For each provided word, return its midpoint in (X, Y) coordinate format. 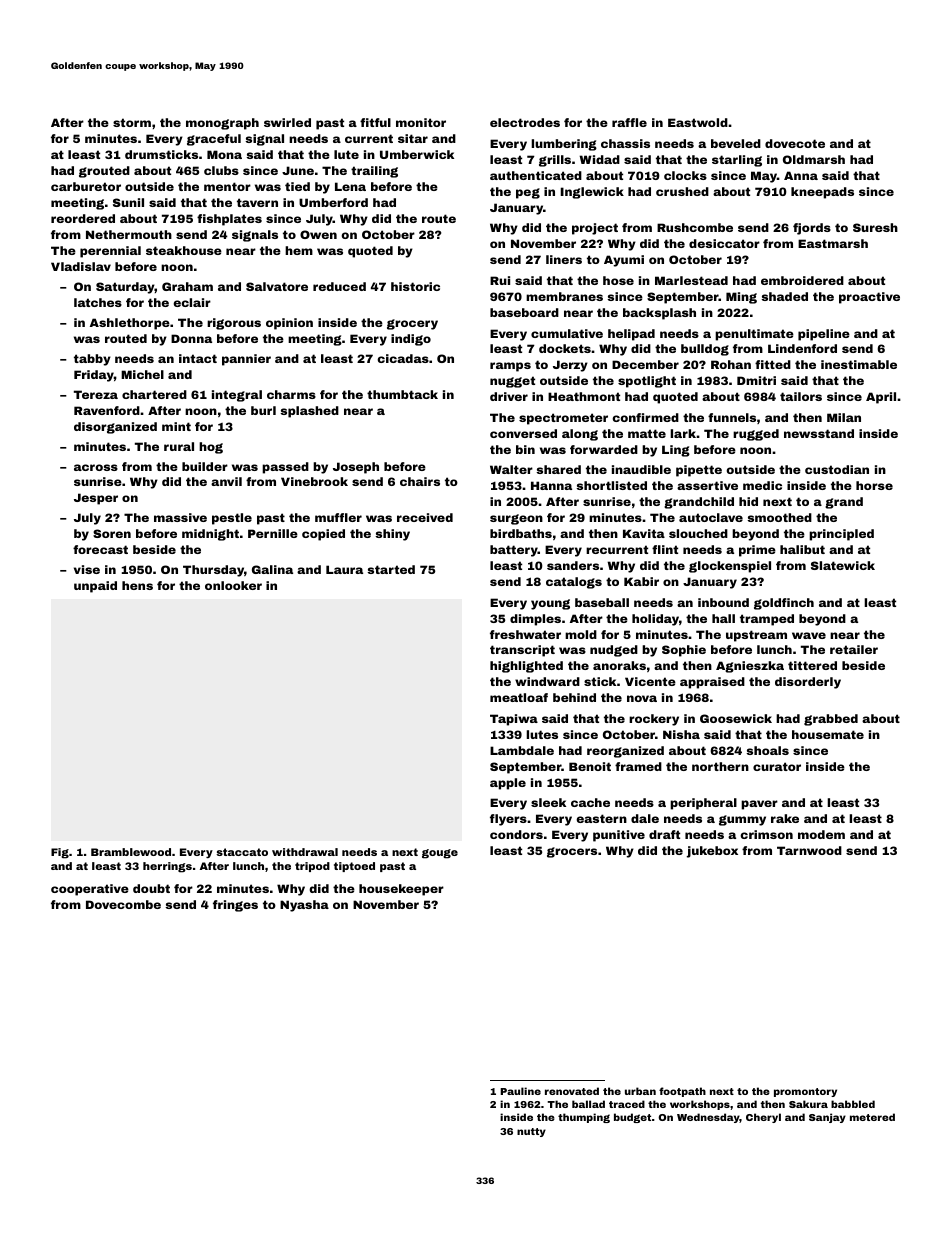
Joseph (356, 468)
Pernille (273, 533)
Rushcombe (695, 227)
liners (564, 259)
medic (762, 485)
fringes (235, 906)
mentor (227, 186)
